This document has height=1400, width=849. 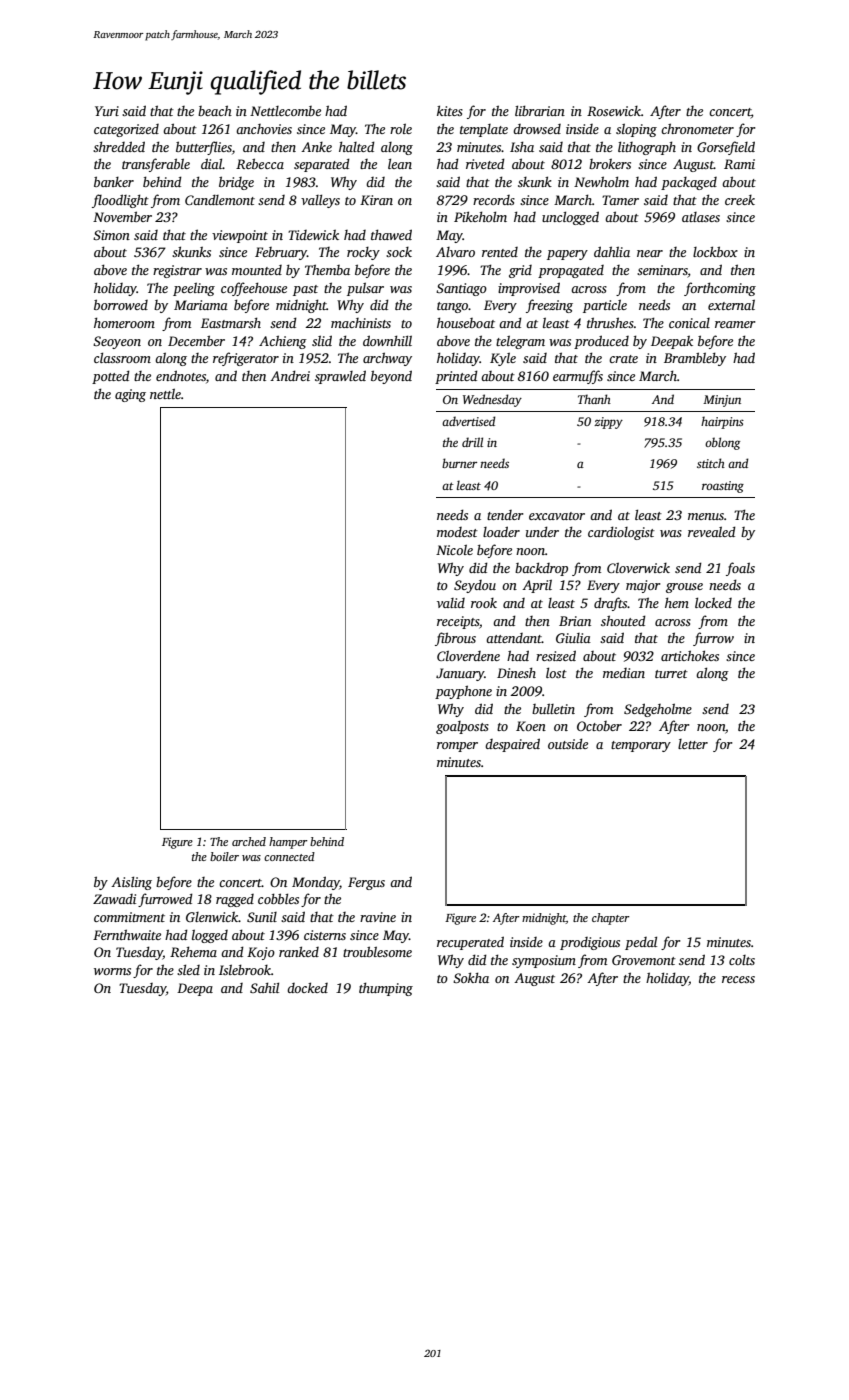 What do you see at coordinates (726, 148) in the document?
I see `Gorsefield` at bounding box center [726, 148].
